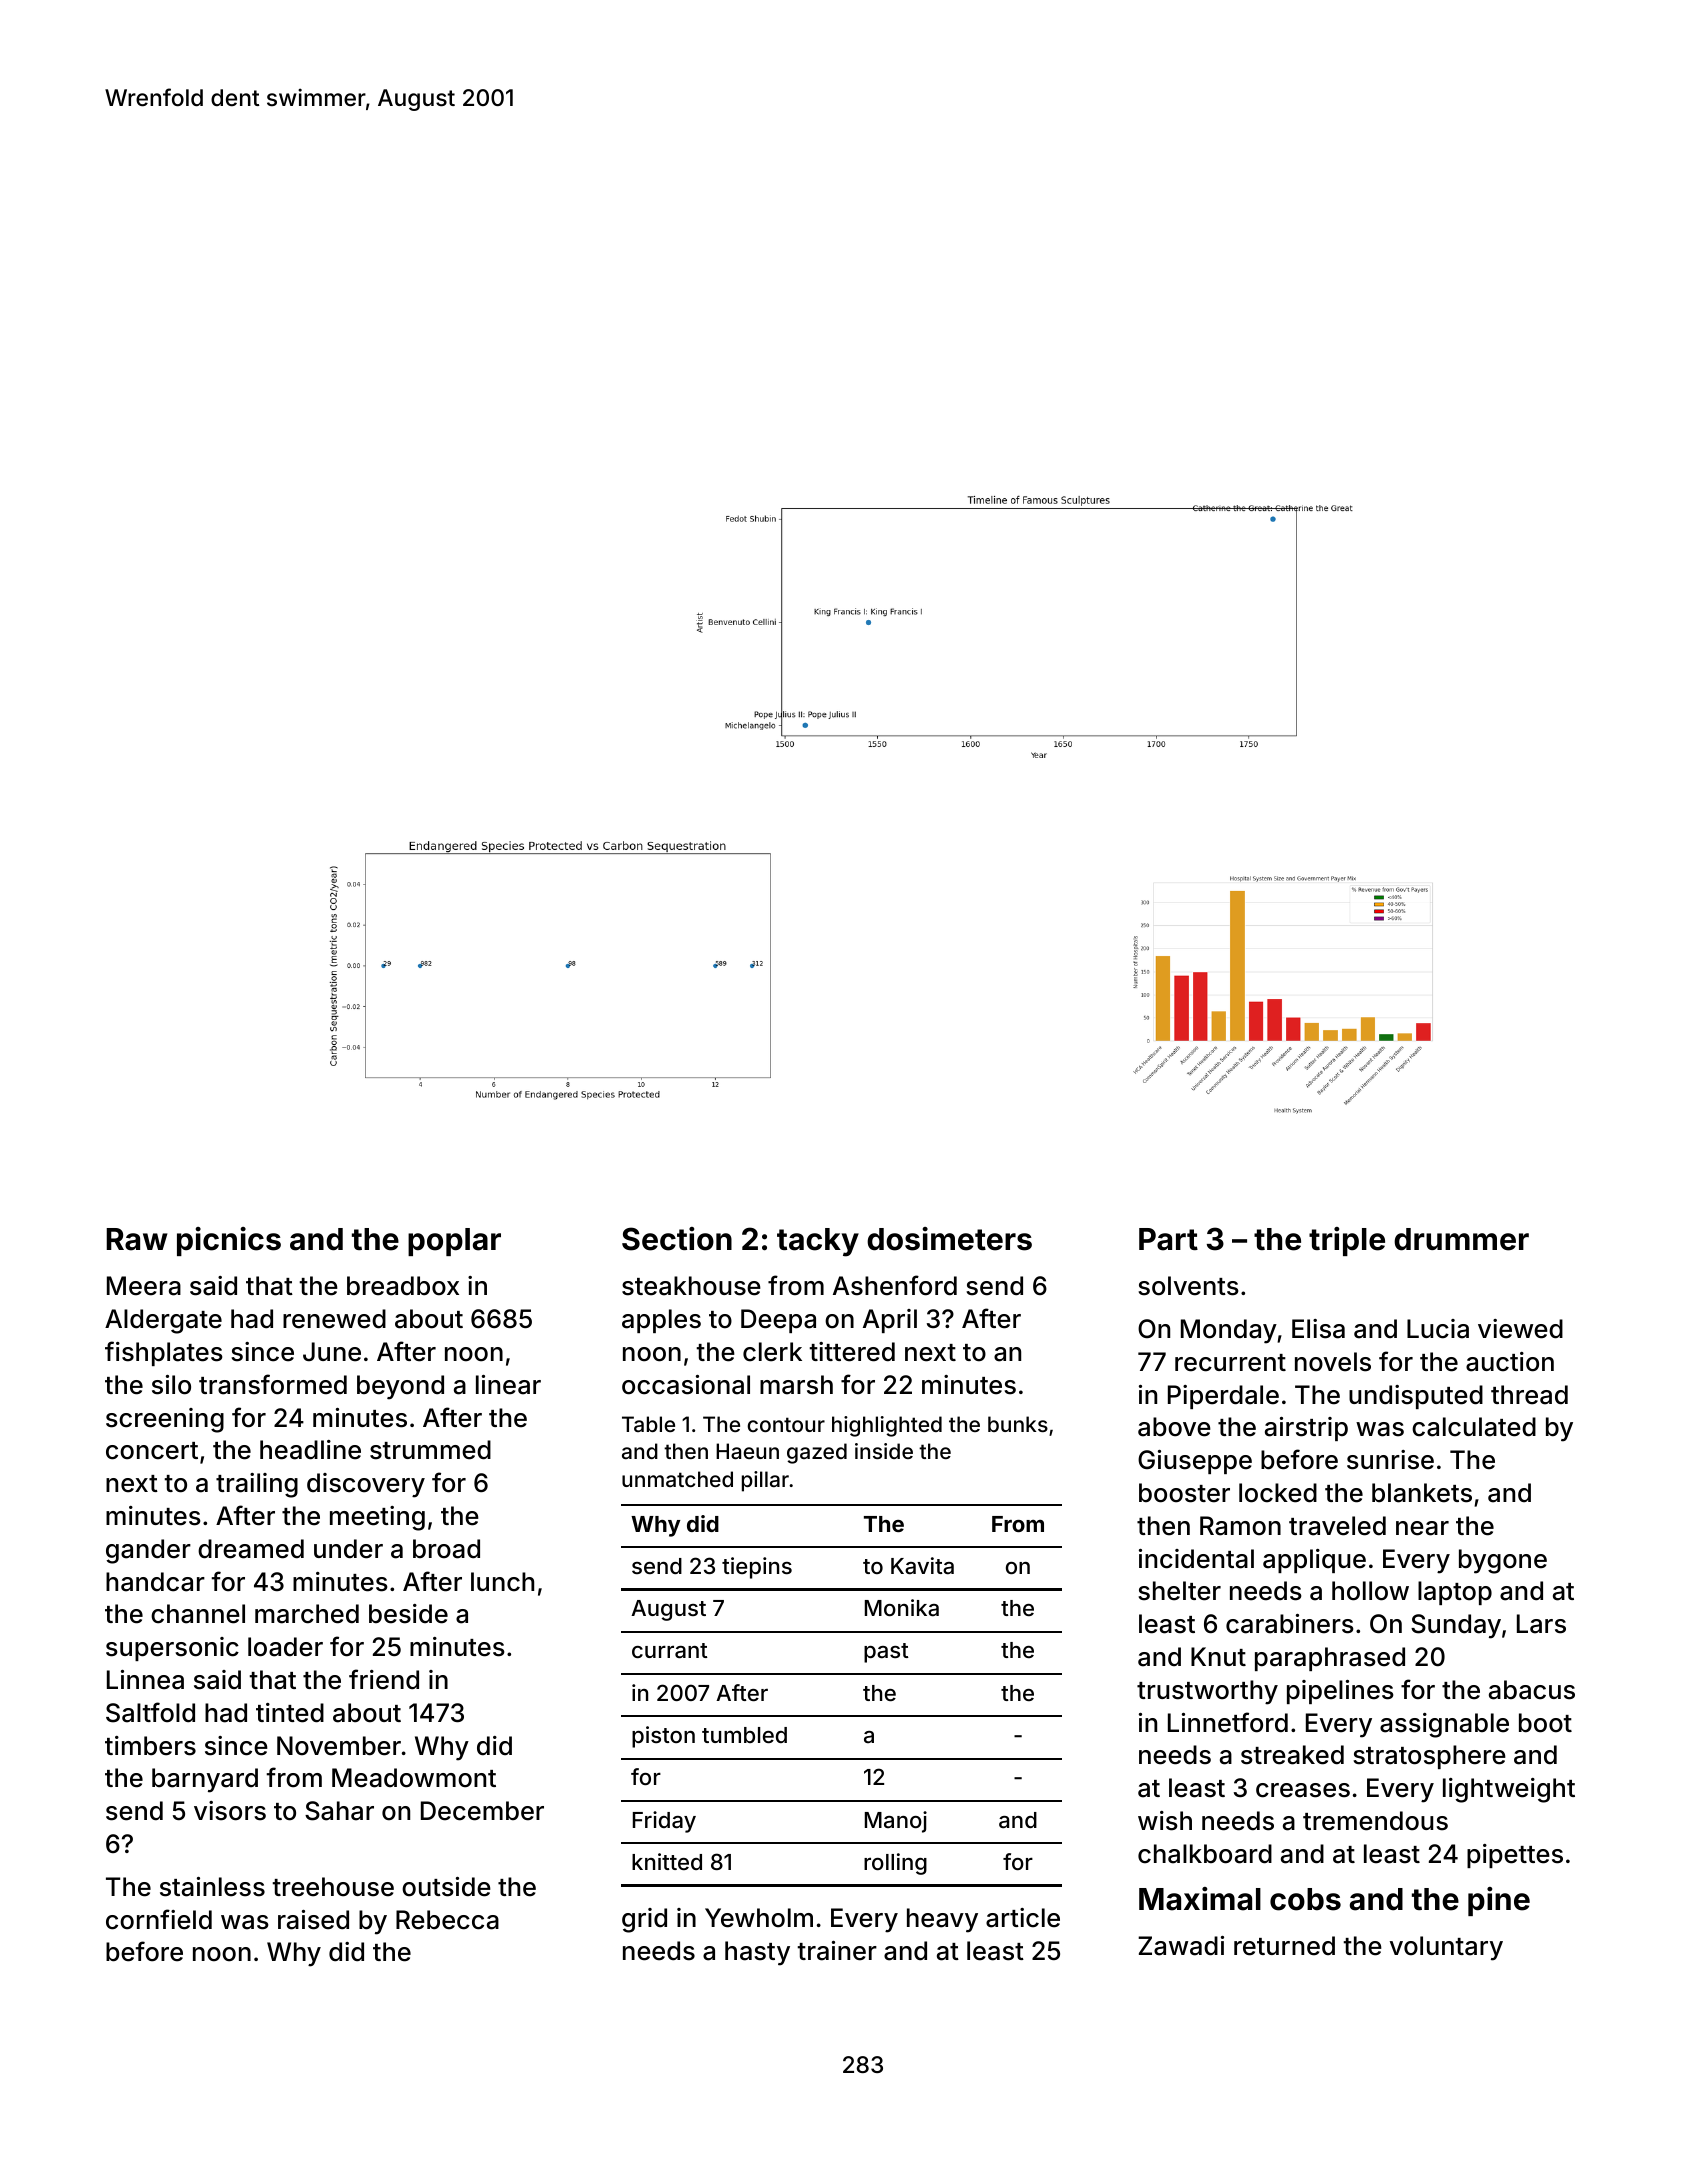  I want to click on stainless, so click(212, 1887).
